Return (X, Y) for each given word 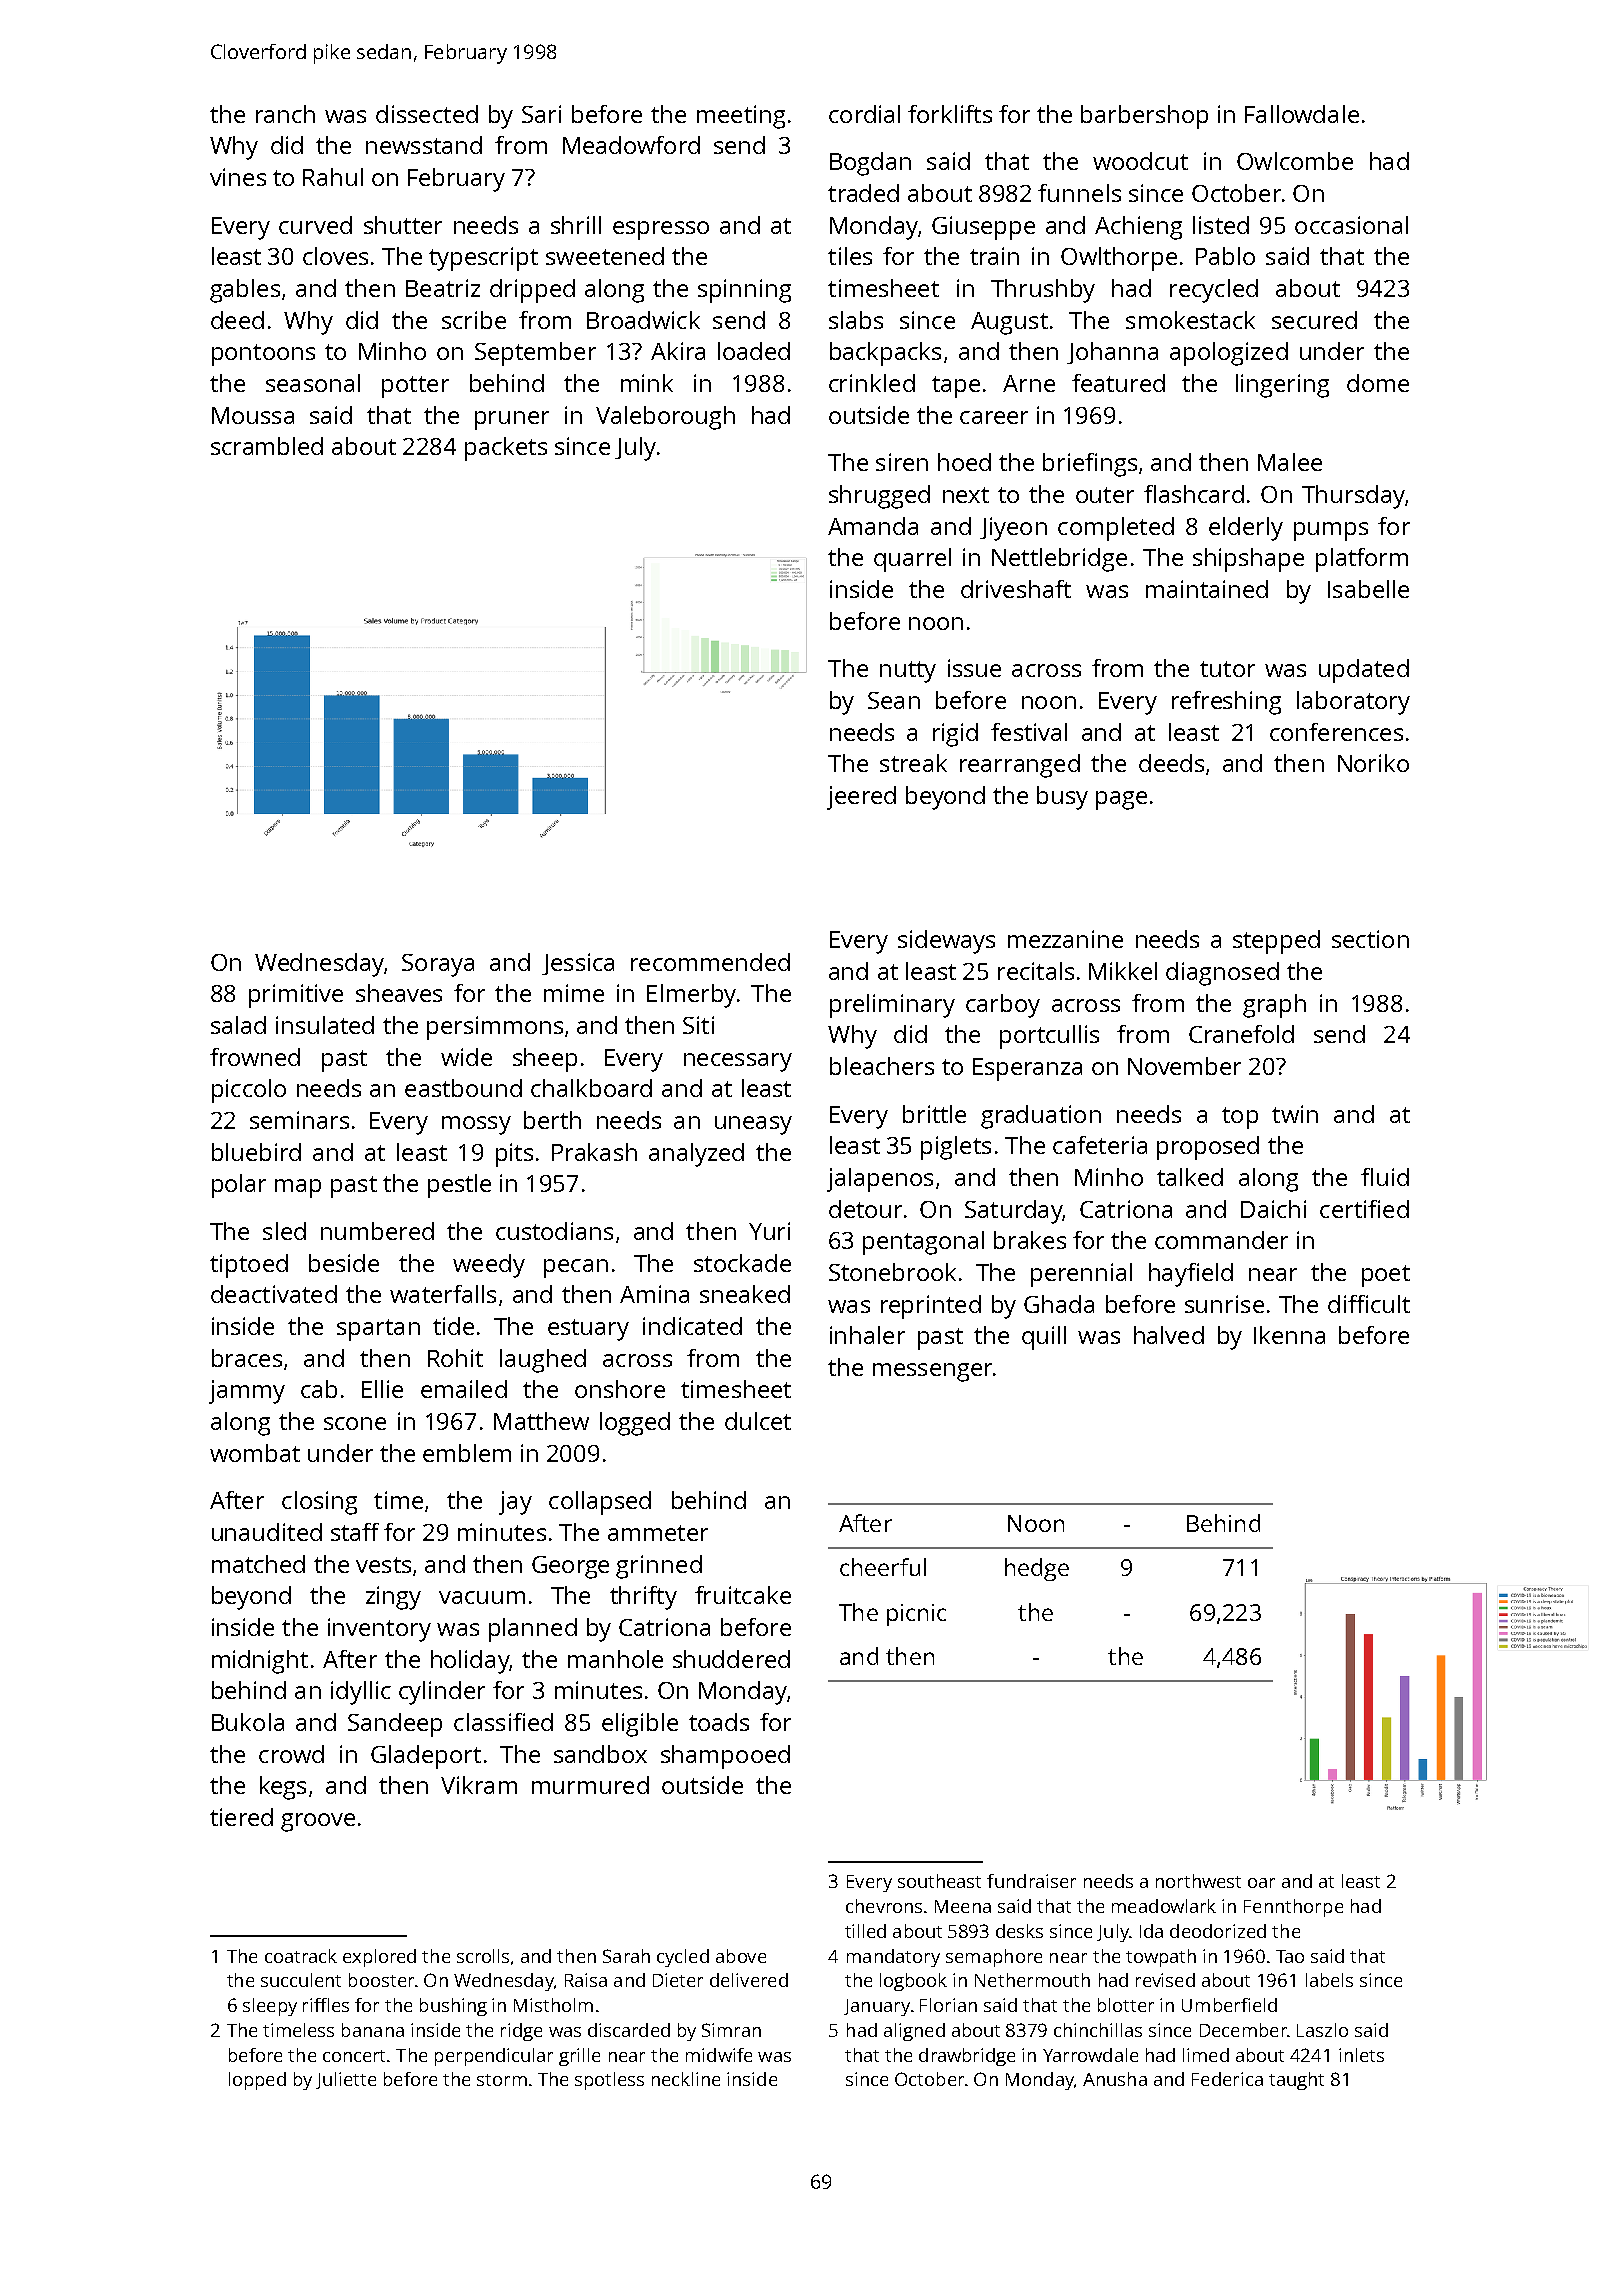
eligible (640, 1725)
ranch (285, 114)
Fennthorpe (1293, 1908)
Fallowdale (1302, 114)
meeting (741, 117)
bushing (453, 2007)
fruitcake (743, 1595)
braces (247, 1358)
